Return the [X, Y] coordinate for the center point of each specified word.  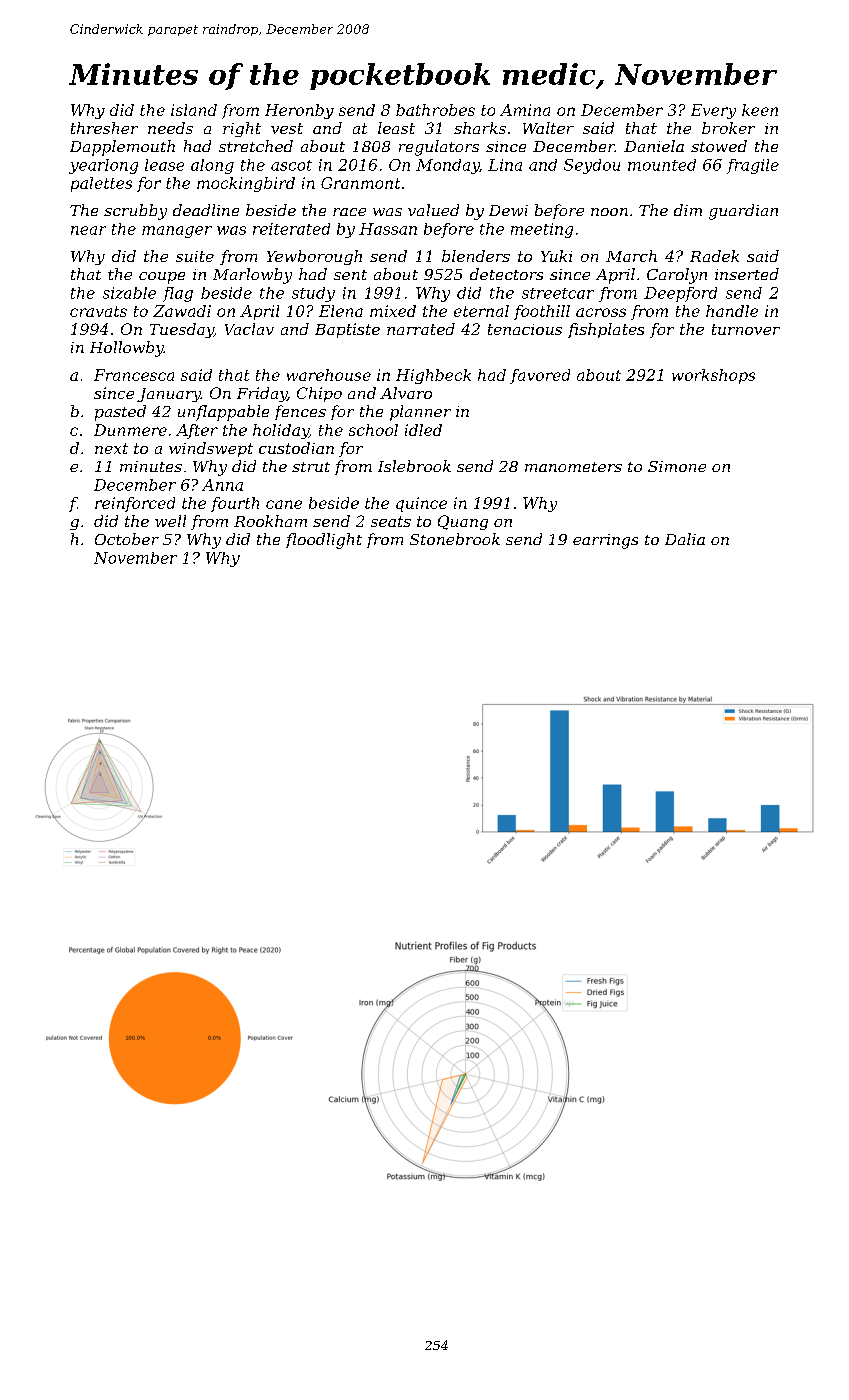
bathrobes [435, 110]
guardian [743, 212]
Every [713, 111]
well [170, 521]
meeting [542, 230]
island [194, 110]
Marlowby [252, 276]
